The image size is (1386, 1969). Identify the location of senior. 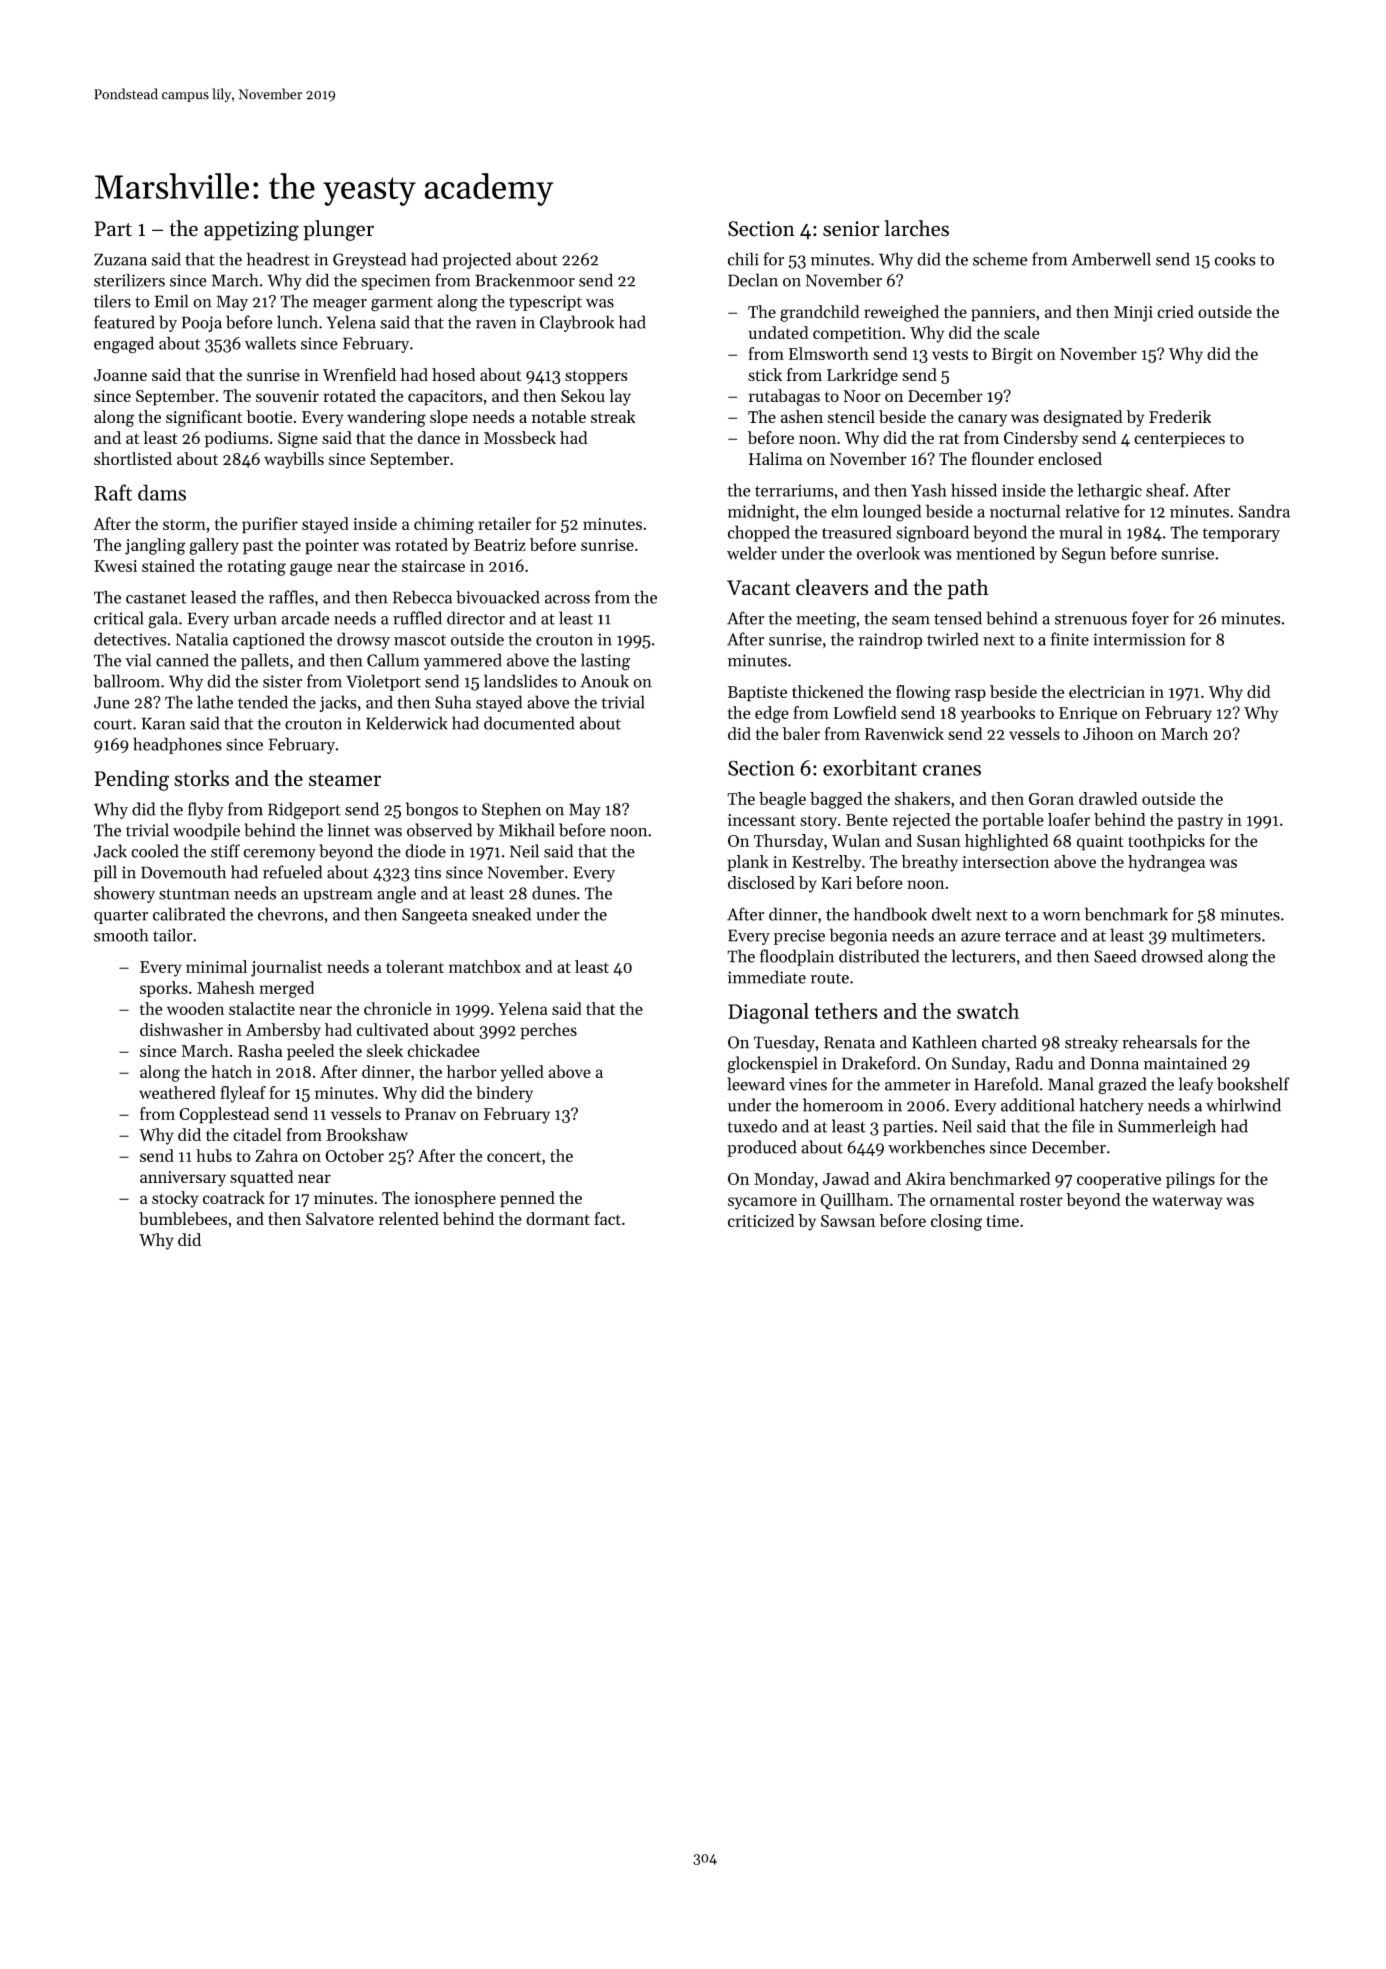
(851, 229).
